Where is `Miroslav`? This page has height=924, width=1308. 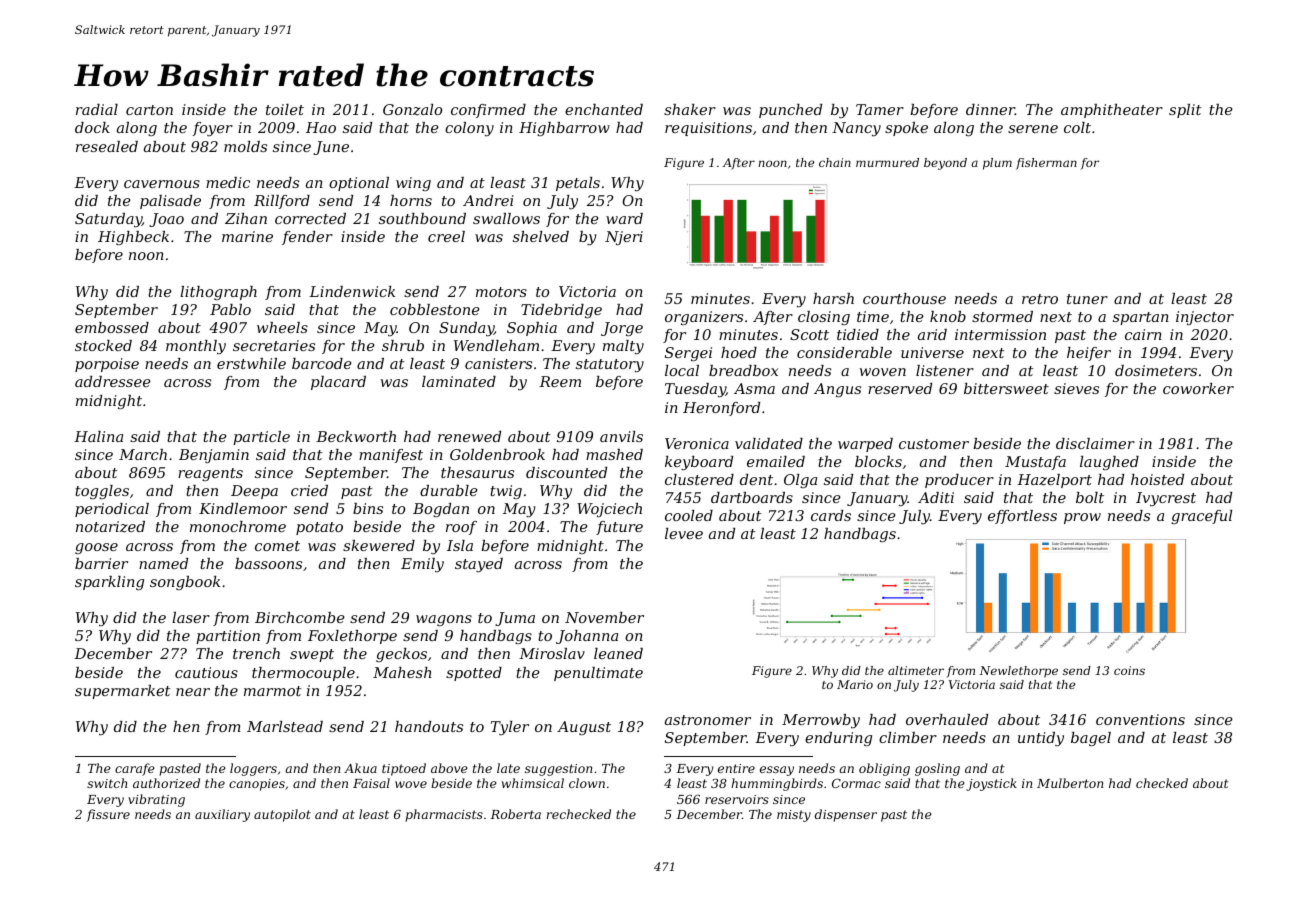
Miroslav is located at coordinates (552, 653).
